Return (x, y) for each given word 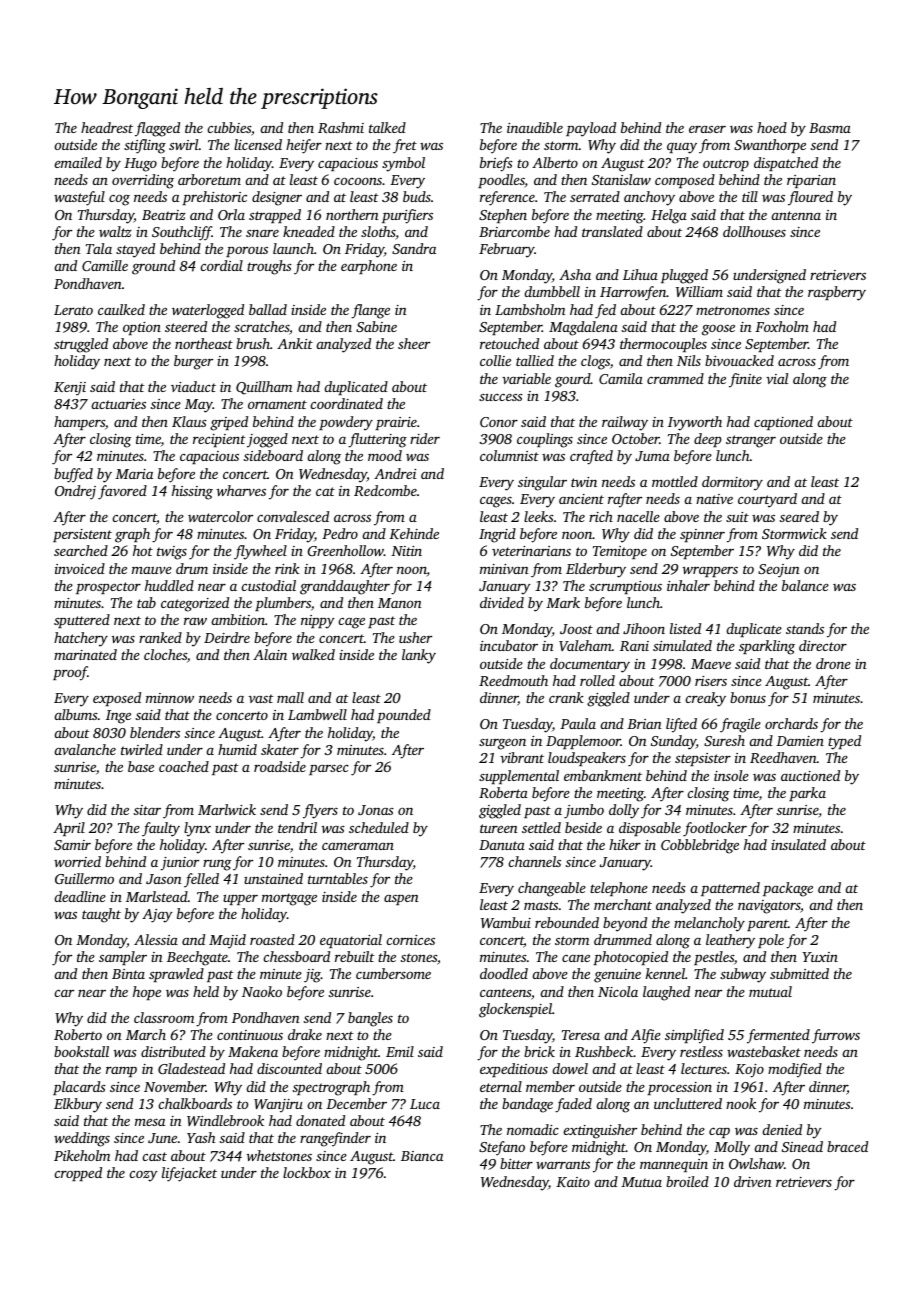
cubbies (229, 127)
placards (79, 1088)
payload (591, 129)
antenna (796, 215)
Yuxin (820, 957)
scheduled (379, 827)
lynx (197, 829)
